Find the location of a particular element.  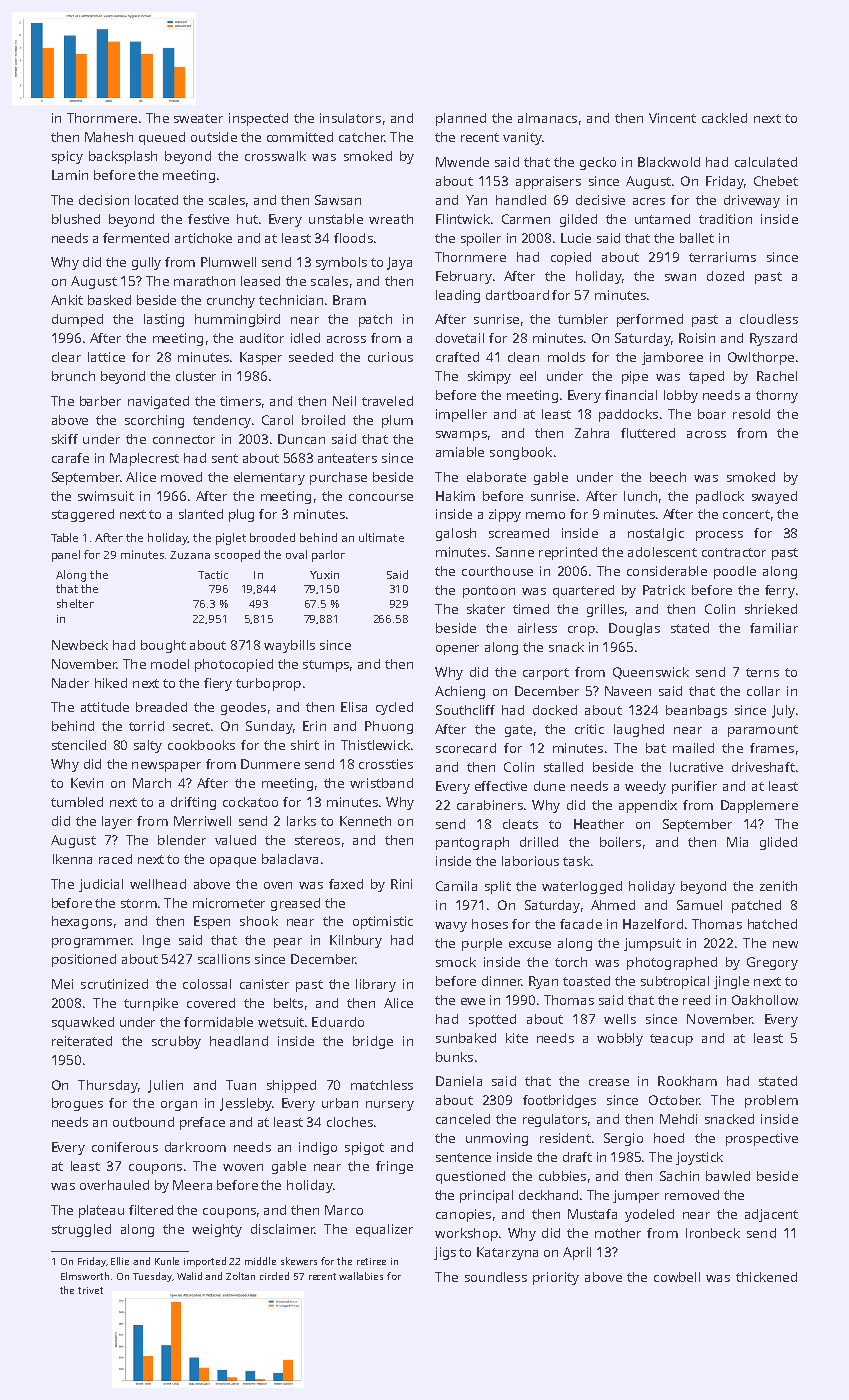

skater is located at coordinates (486, 609).
